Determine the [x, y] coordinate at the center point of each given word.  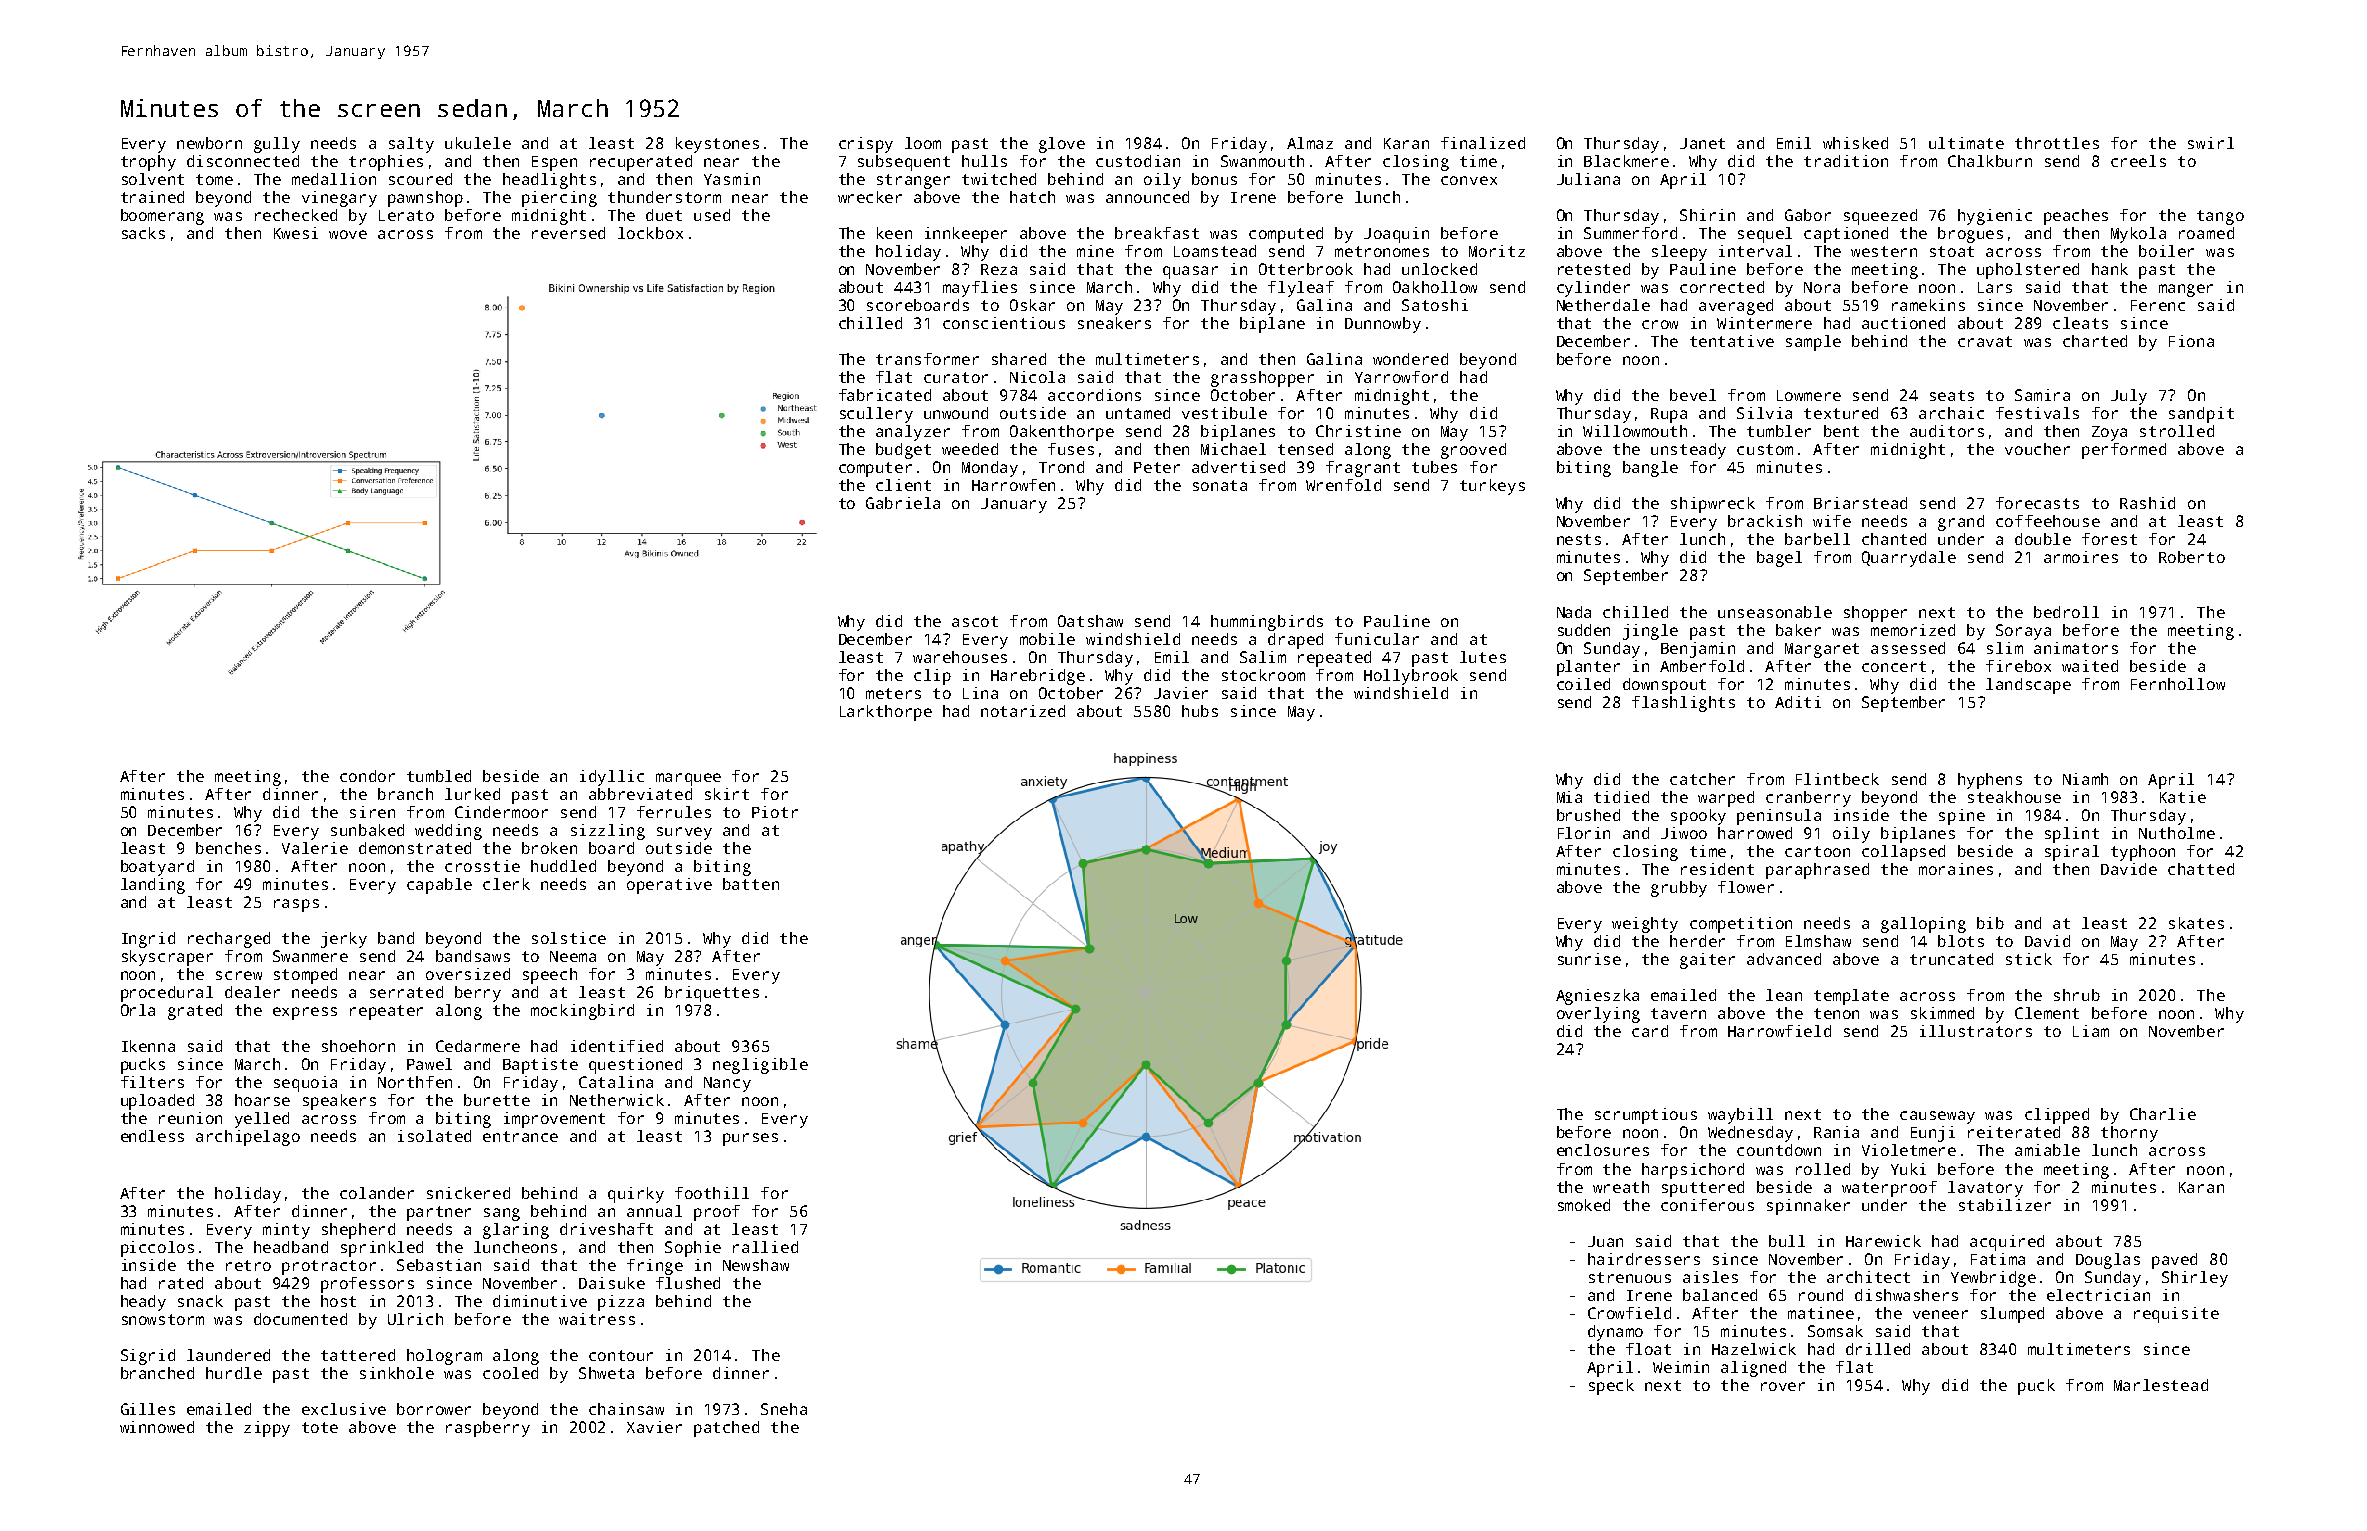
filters [152, 1082]
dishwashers [1906, 1295]
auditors [1947, 431]
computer [875, 469]
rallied [765, 1247]
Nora [1822, 287]
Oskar [1032, 305]
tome [214, 179]
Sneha [784, 1409]
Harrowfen [1013, 485]
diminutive [540, 1301]
